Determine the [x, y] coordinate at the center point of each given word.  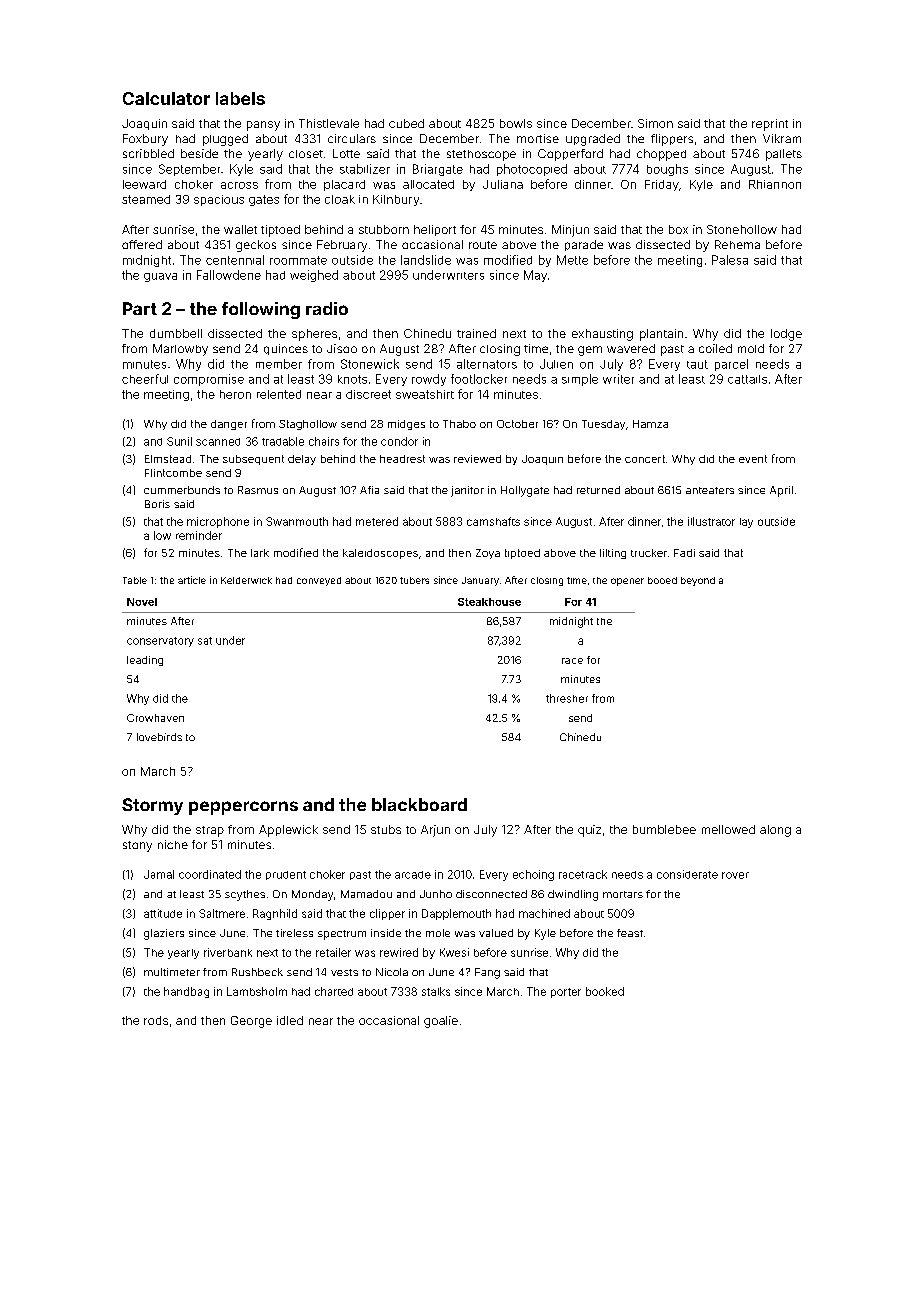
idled [290, 1020]
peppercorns [243, 808]
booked [605, 991]
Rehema [737, 244]
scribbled [148, 153]
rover [735, 875]
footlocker [479, 379]
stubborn [384, 229]
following [261, 310]
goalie [441, 1022]
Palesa [730, 260]
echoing [533, 875]
